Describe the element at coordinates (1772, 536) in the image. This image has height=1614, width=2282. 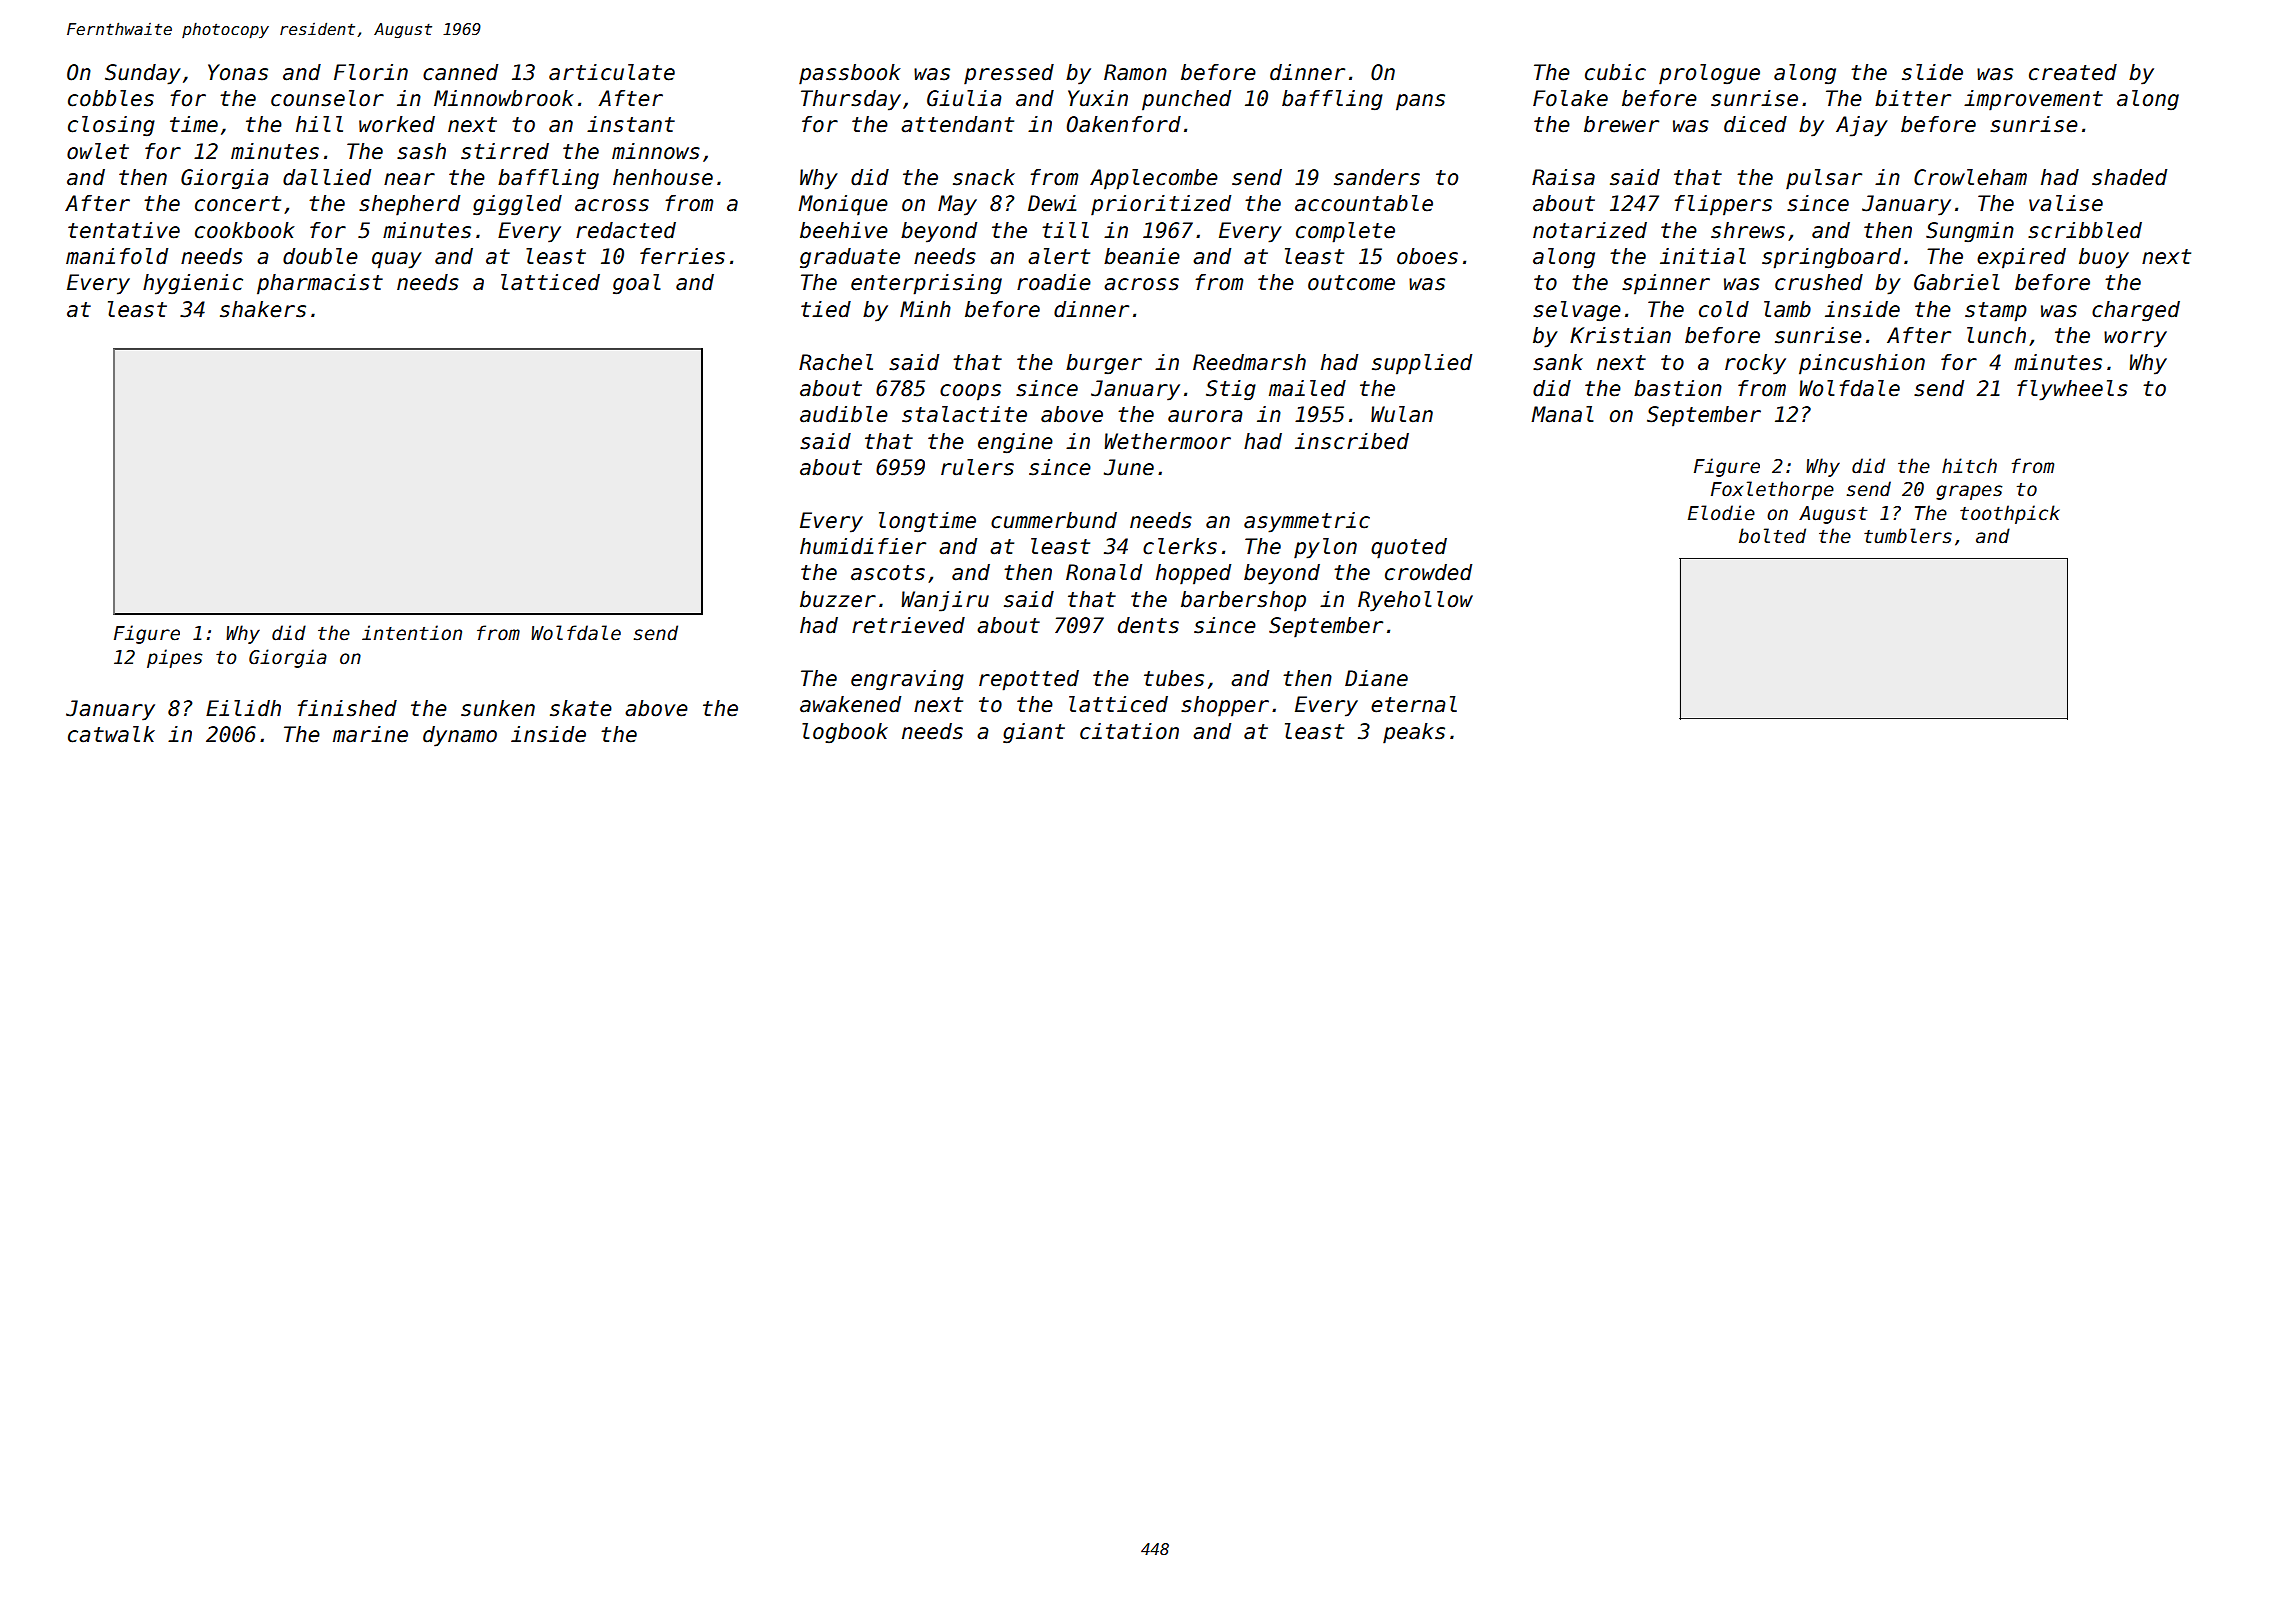
I see `bolted` at that location.
